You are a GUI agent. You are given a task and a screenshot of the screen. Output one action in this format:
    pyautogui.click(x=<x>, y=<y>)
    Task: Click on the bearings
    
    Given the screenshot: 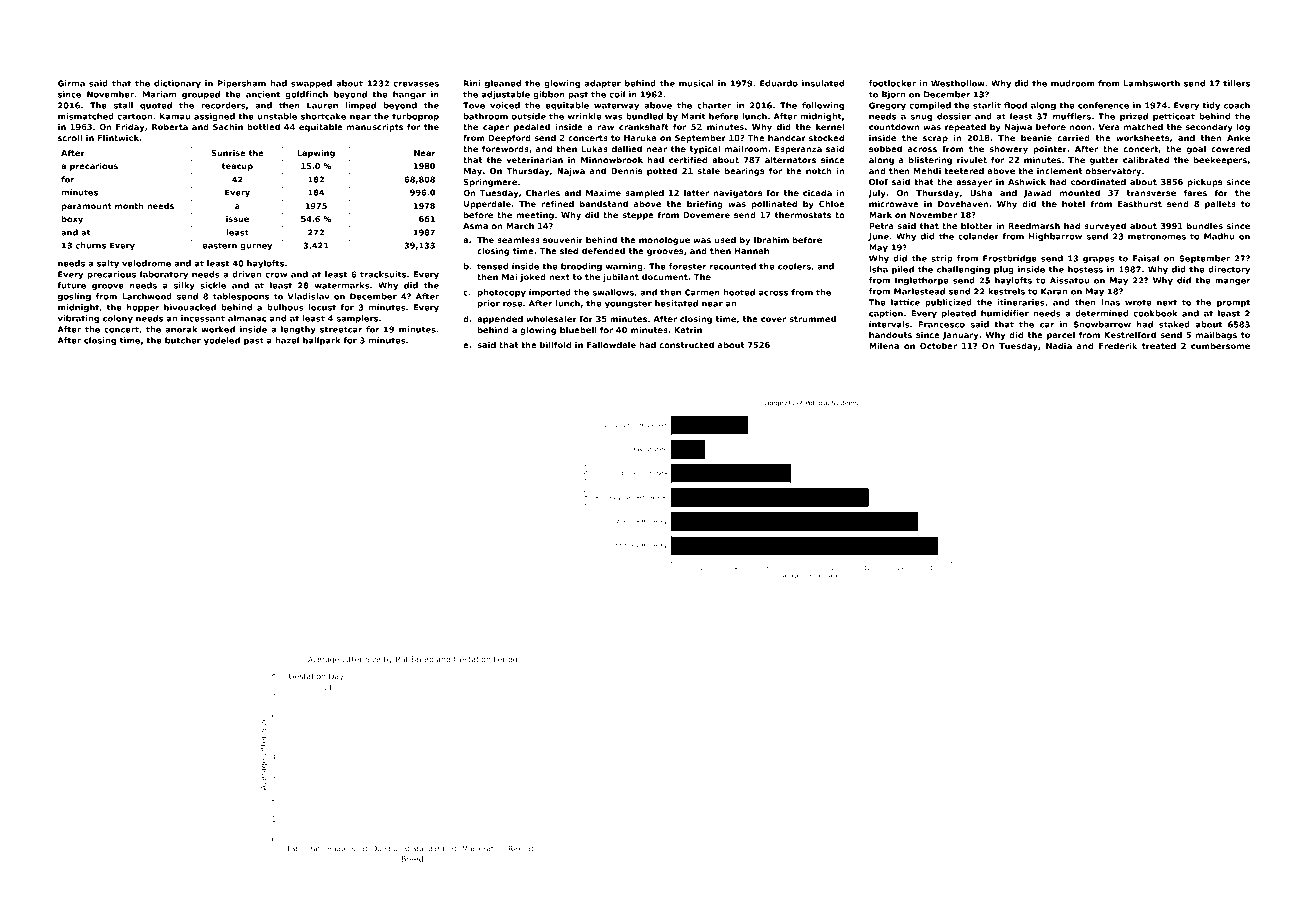 What is the action you would take?
    pyautogui.click(x=745, y=171)
